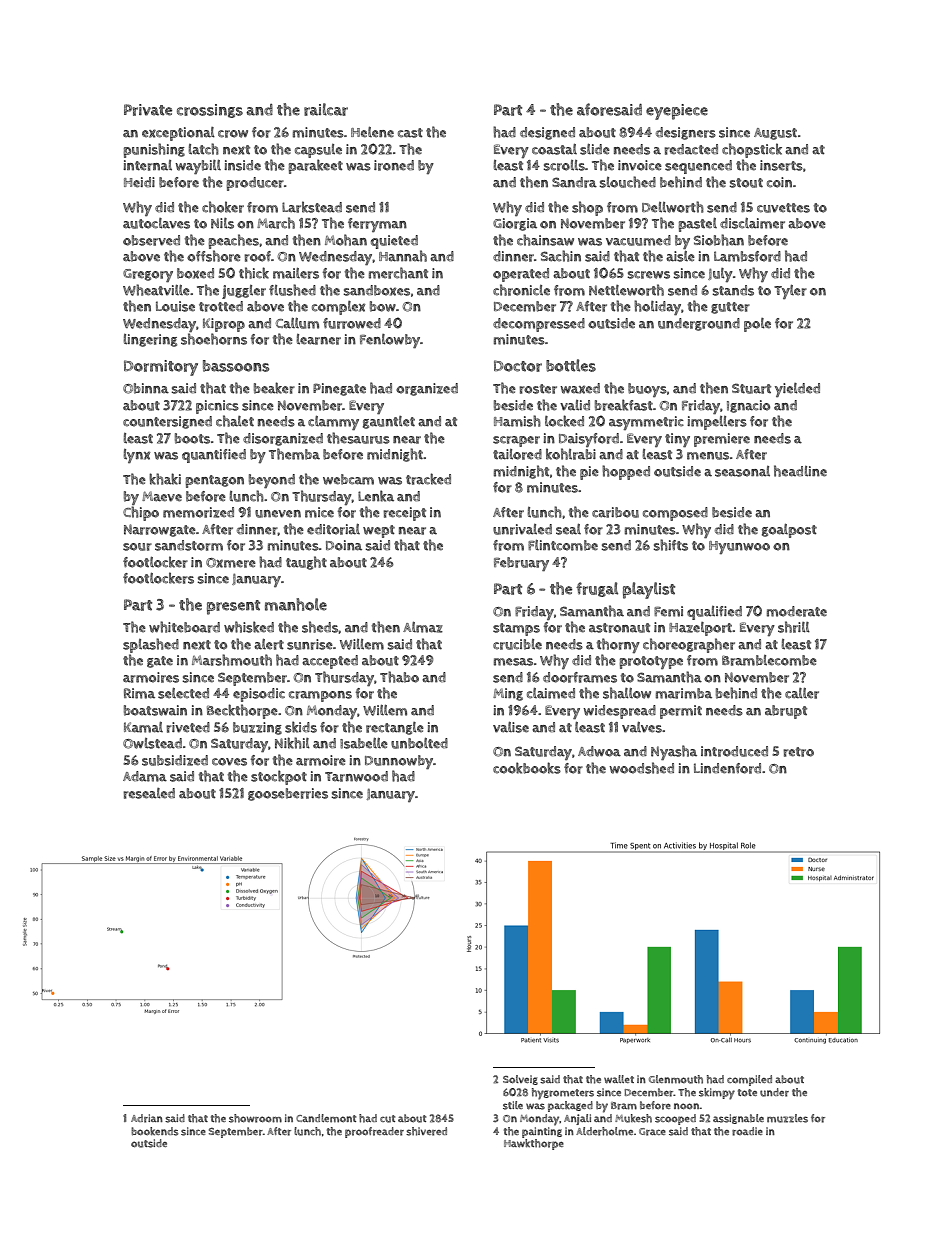 Image resolution: width=952 pixels, height=1233 pixels. I want to click on Adama, so click(145, 776).
